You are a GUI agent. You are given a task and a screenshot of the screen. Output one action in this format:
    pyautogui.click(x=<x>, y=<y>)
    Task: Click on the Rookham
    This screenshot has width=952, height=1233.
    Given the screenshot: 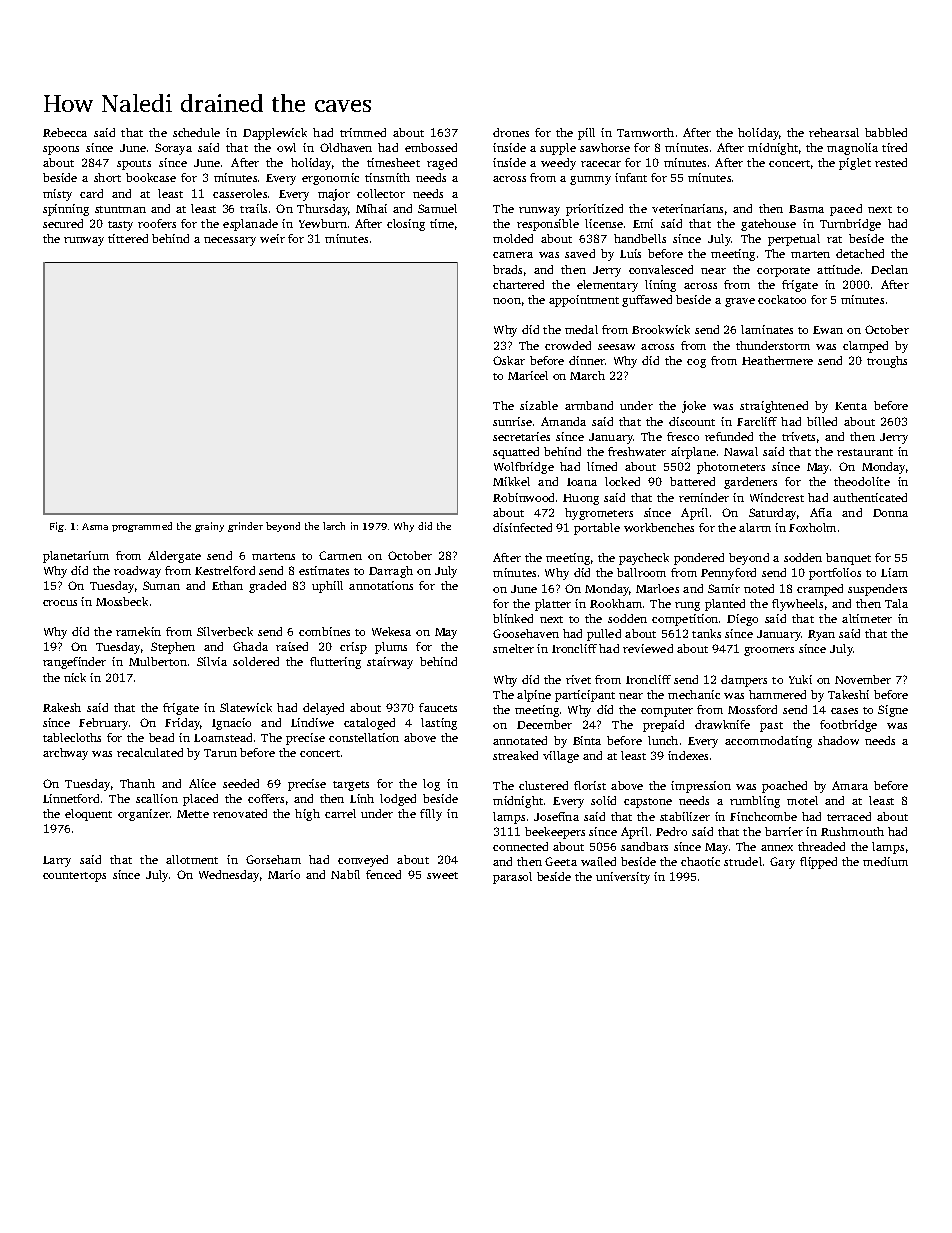 What is the action you would take?
    pyautogui.click(x=616, y=603)
